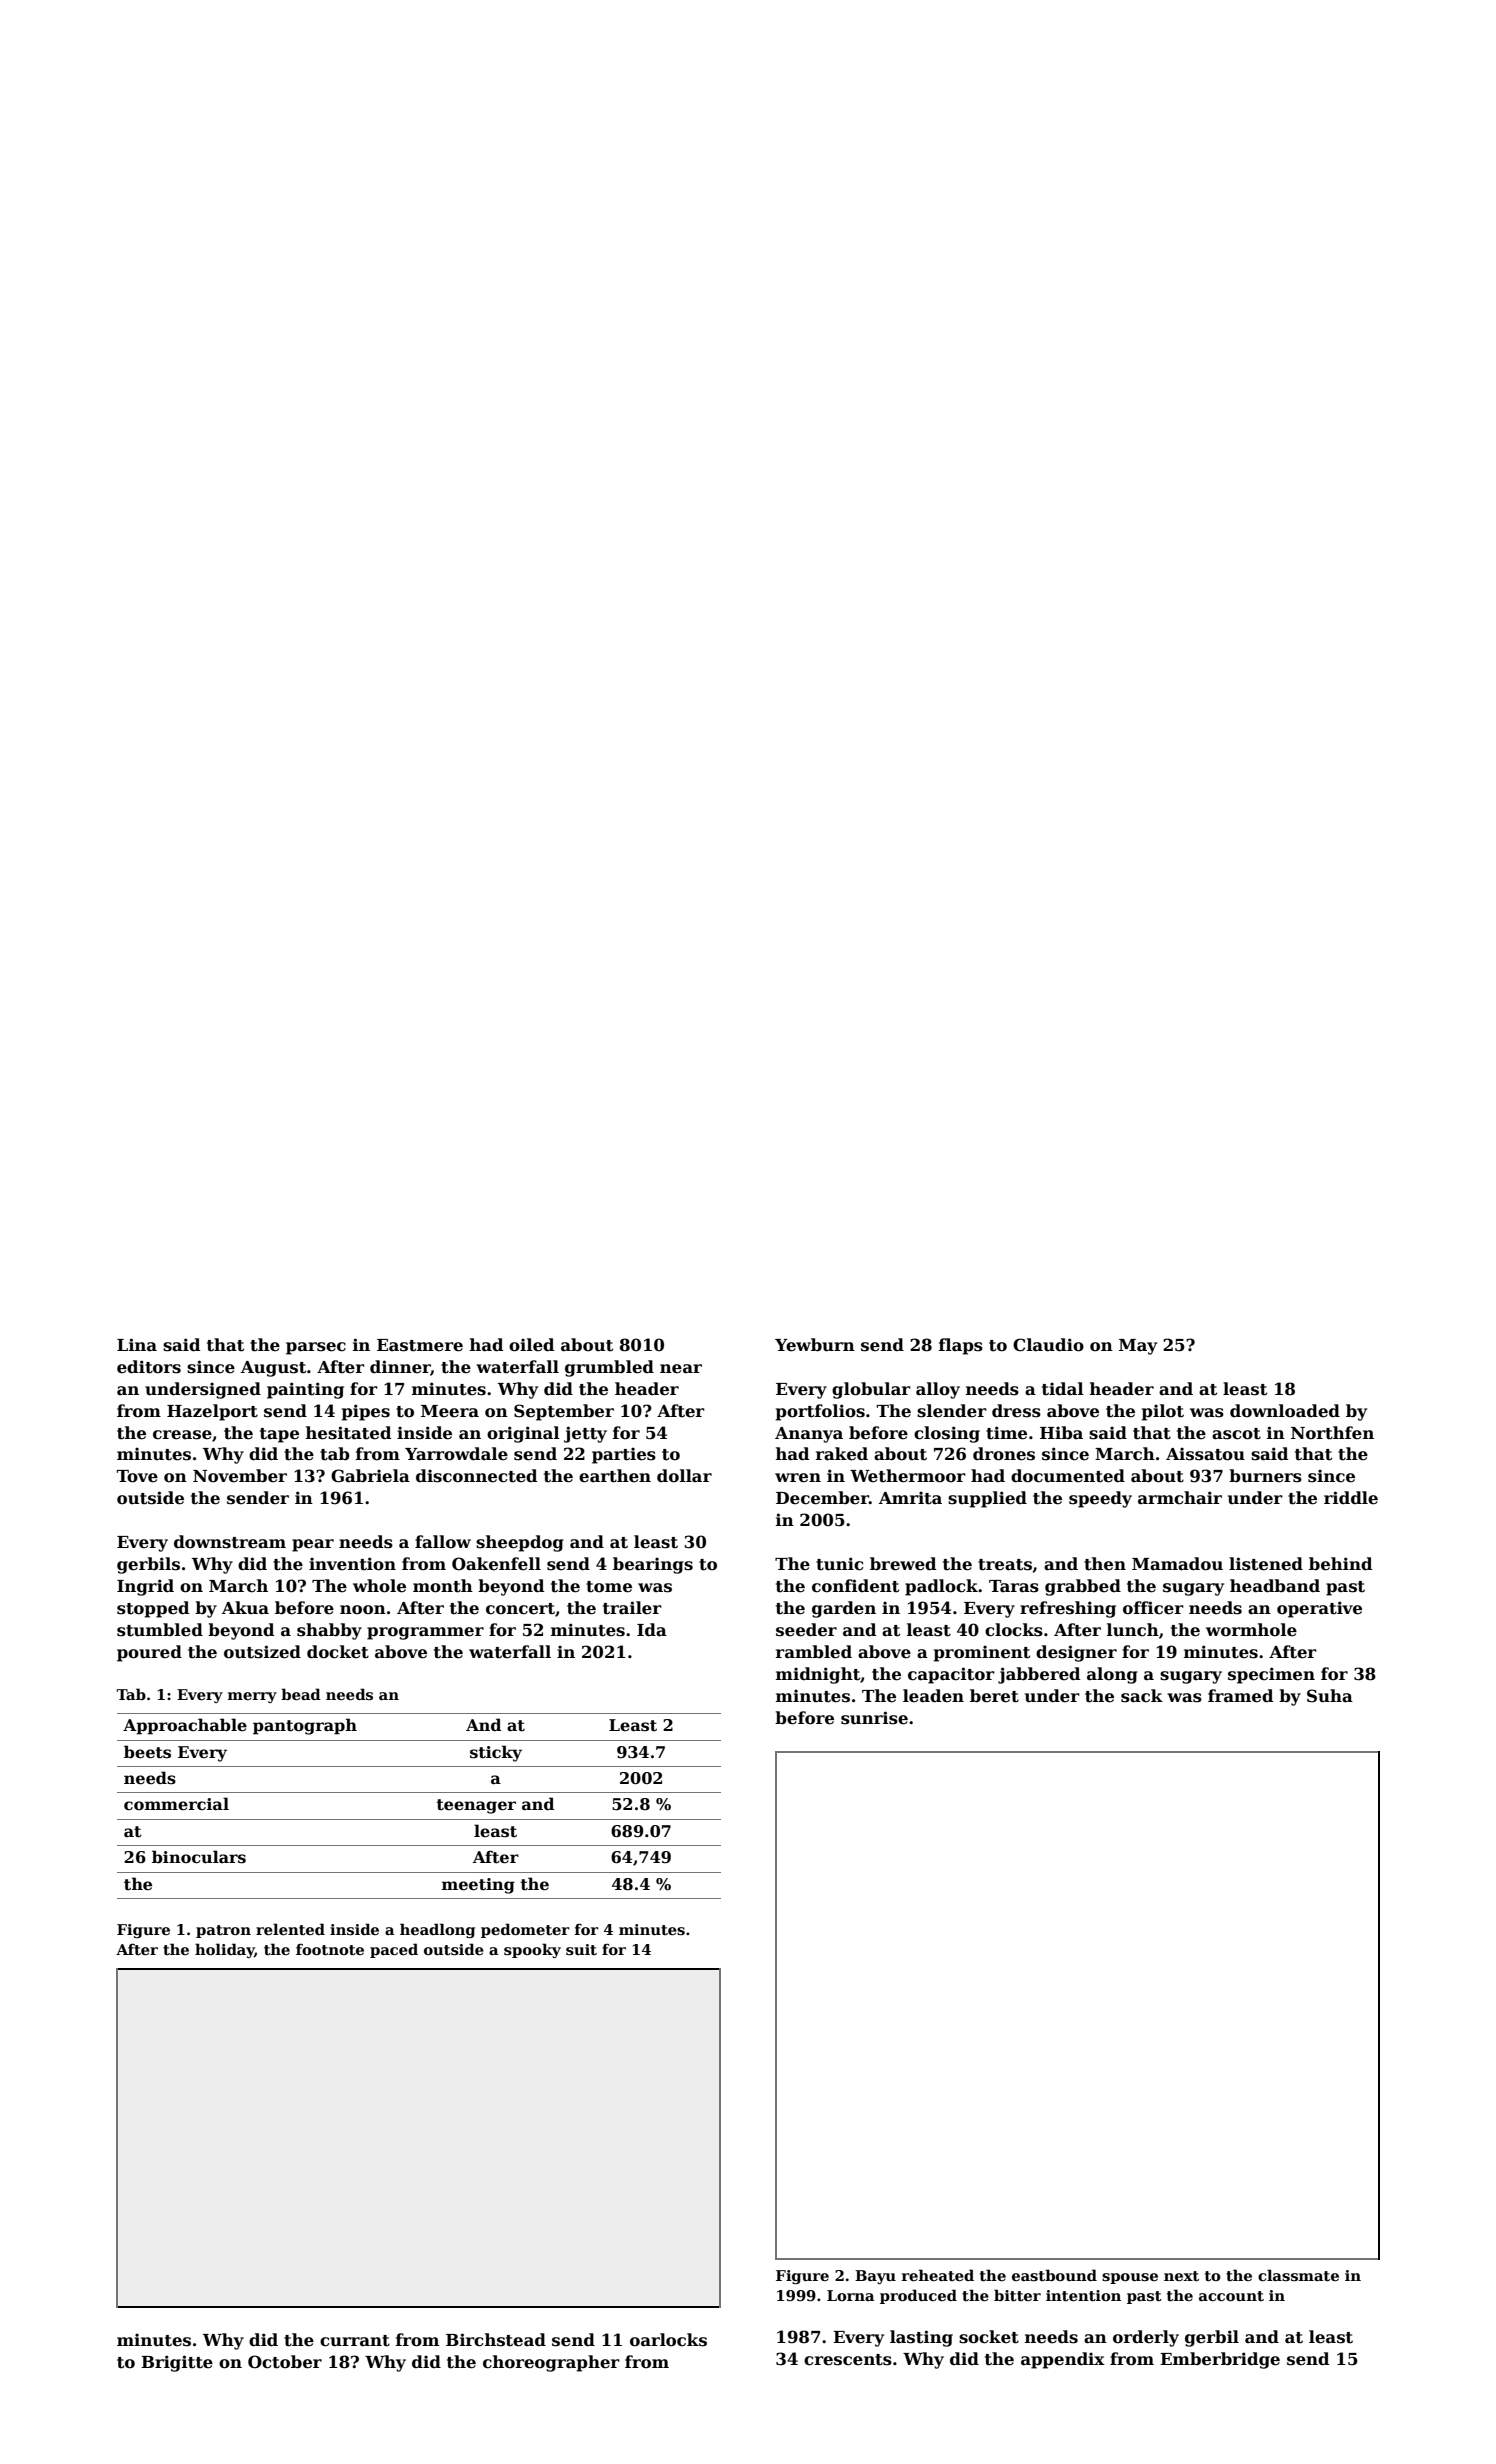 The image size is (1496, 2464). Describe the element at coordinates (848, 2360) in the screenshot. I see `crescents` at that location.
